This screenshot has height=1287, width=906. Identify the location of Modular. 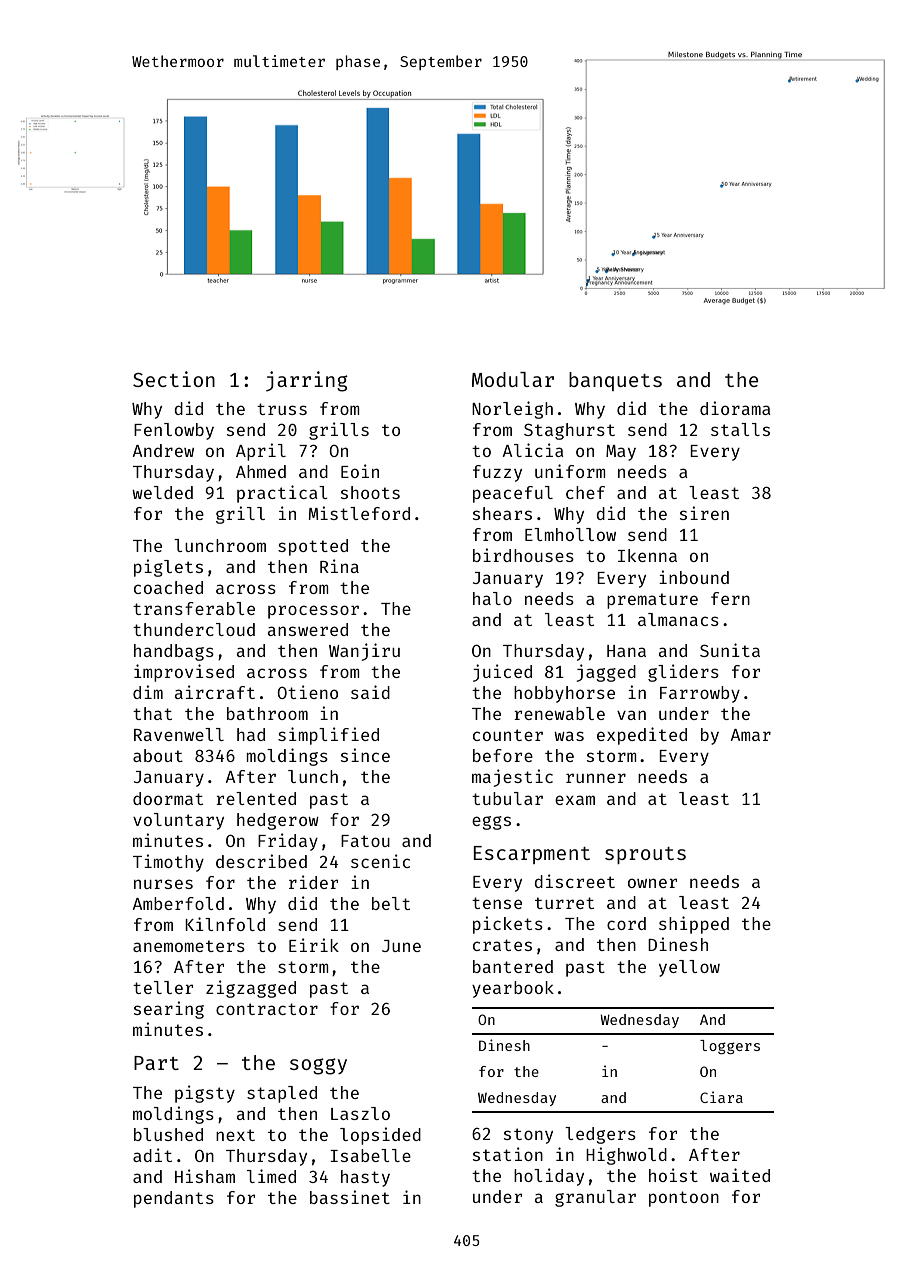
(513, 379).
